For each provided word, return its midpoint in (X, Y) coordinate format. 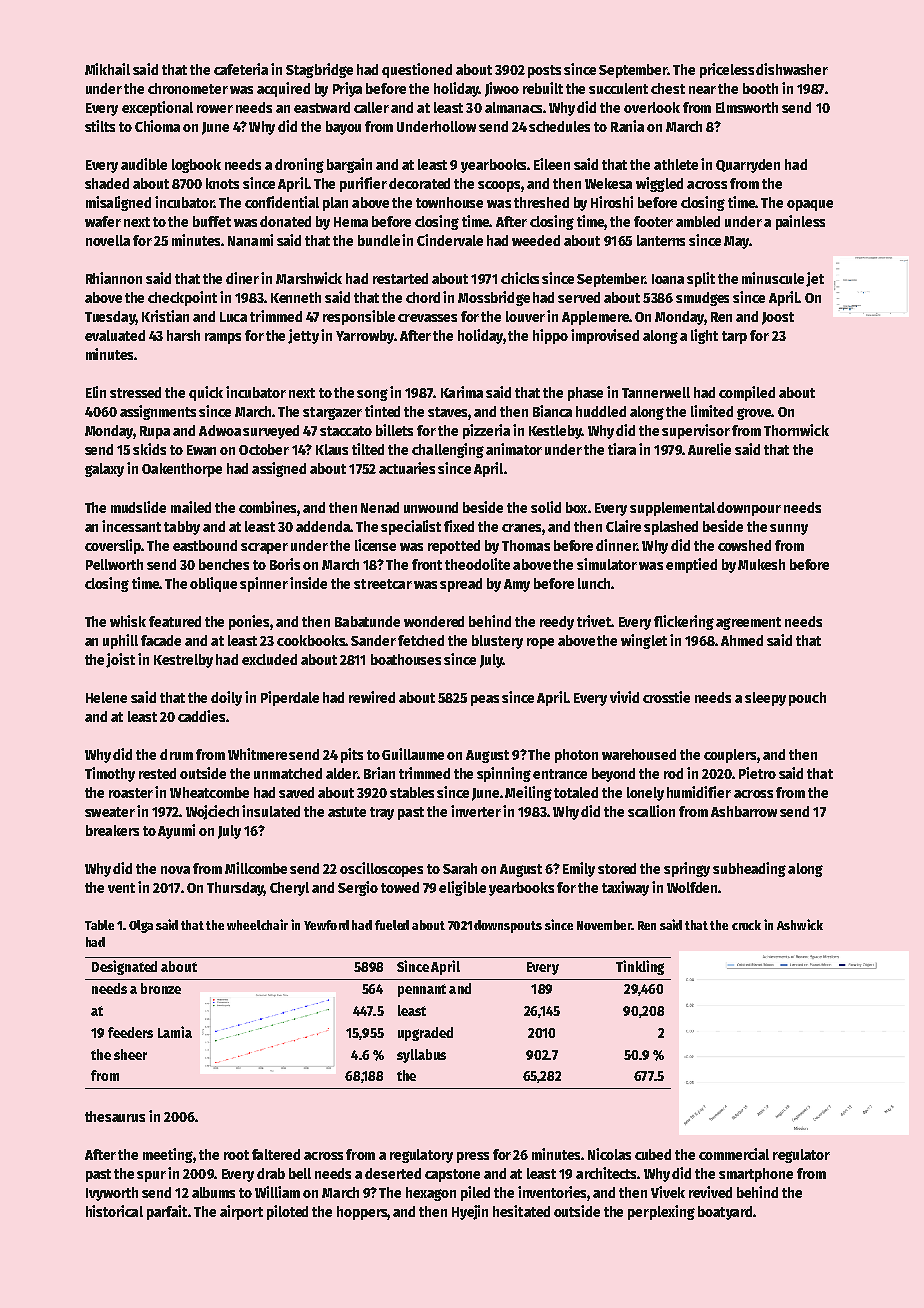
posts (544, 71)
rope (540, 643)
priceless (727, 70)
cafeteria (241, 69)
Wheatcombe (209, 792)
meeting (168, 1155)
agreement (748, 623)
